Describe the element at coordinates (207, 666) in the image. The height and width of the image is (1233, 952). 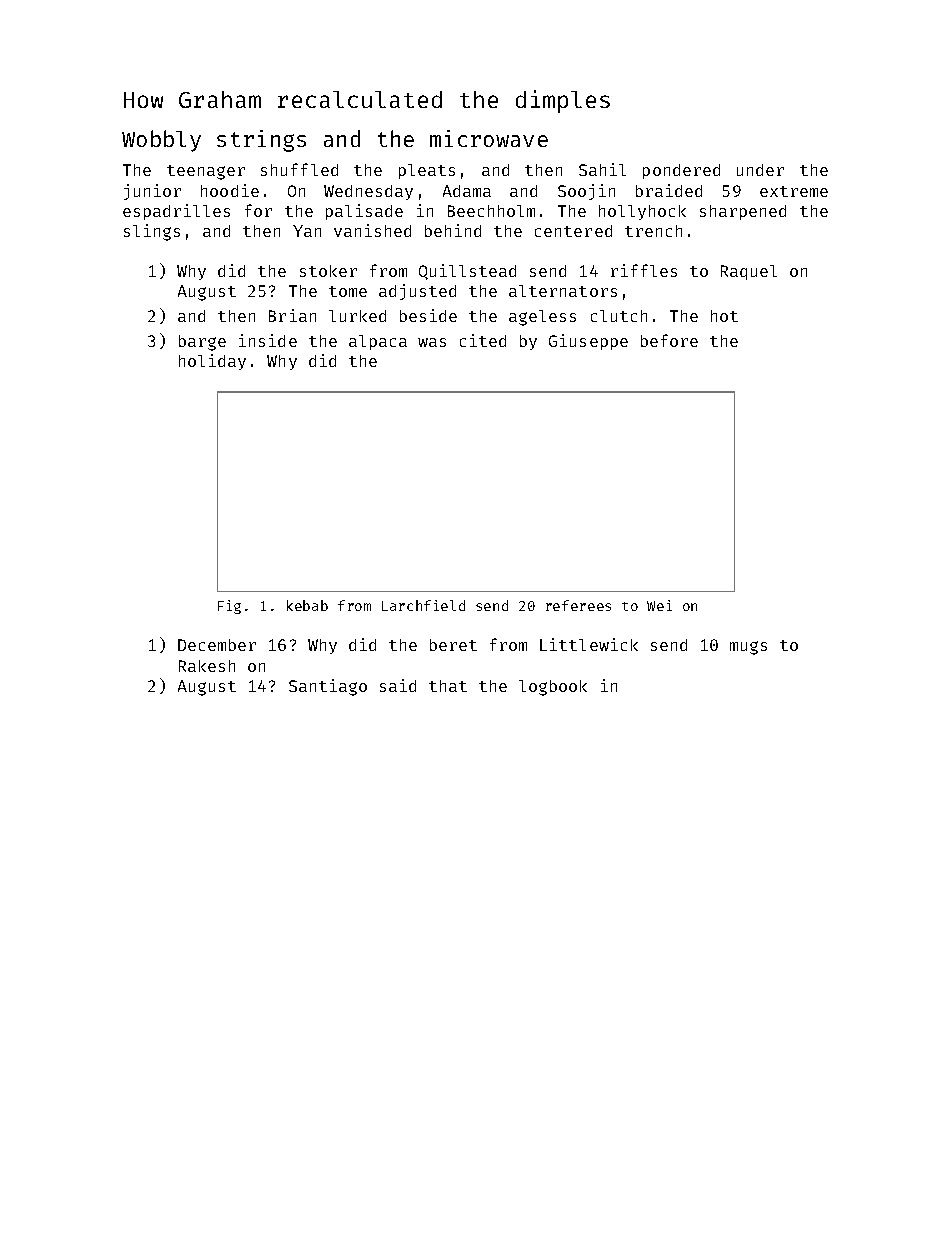
I see `Rakesh` at that location.
